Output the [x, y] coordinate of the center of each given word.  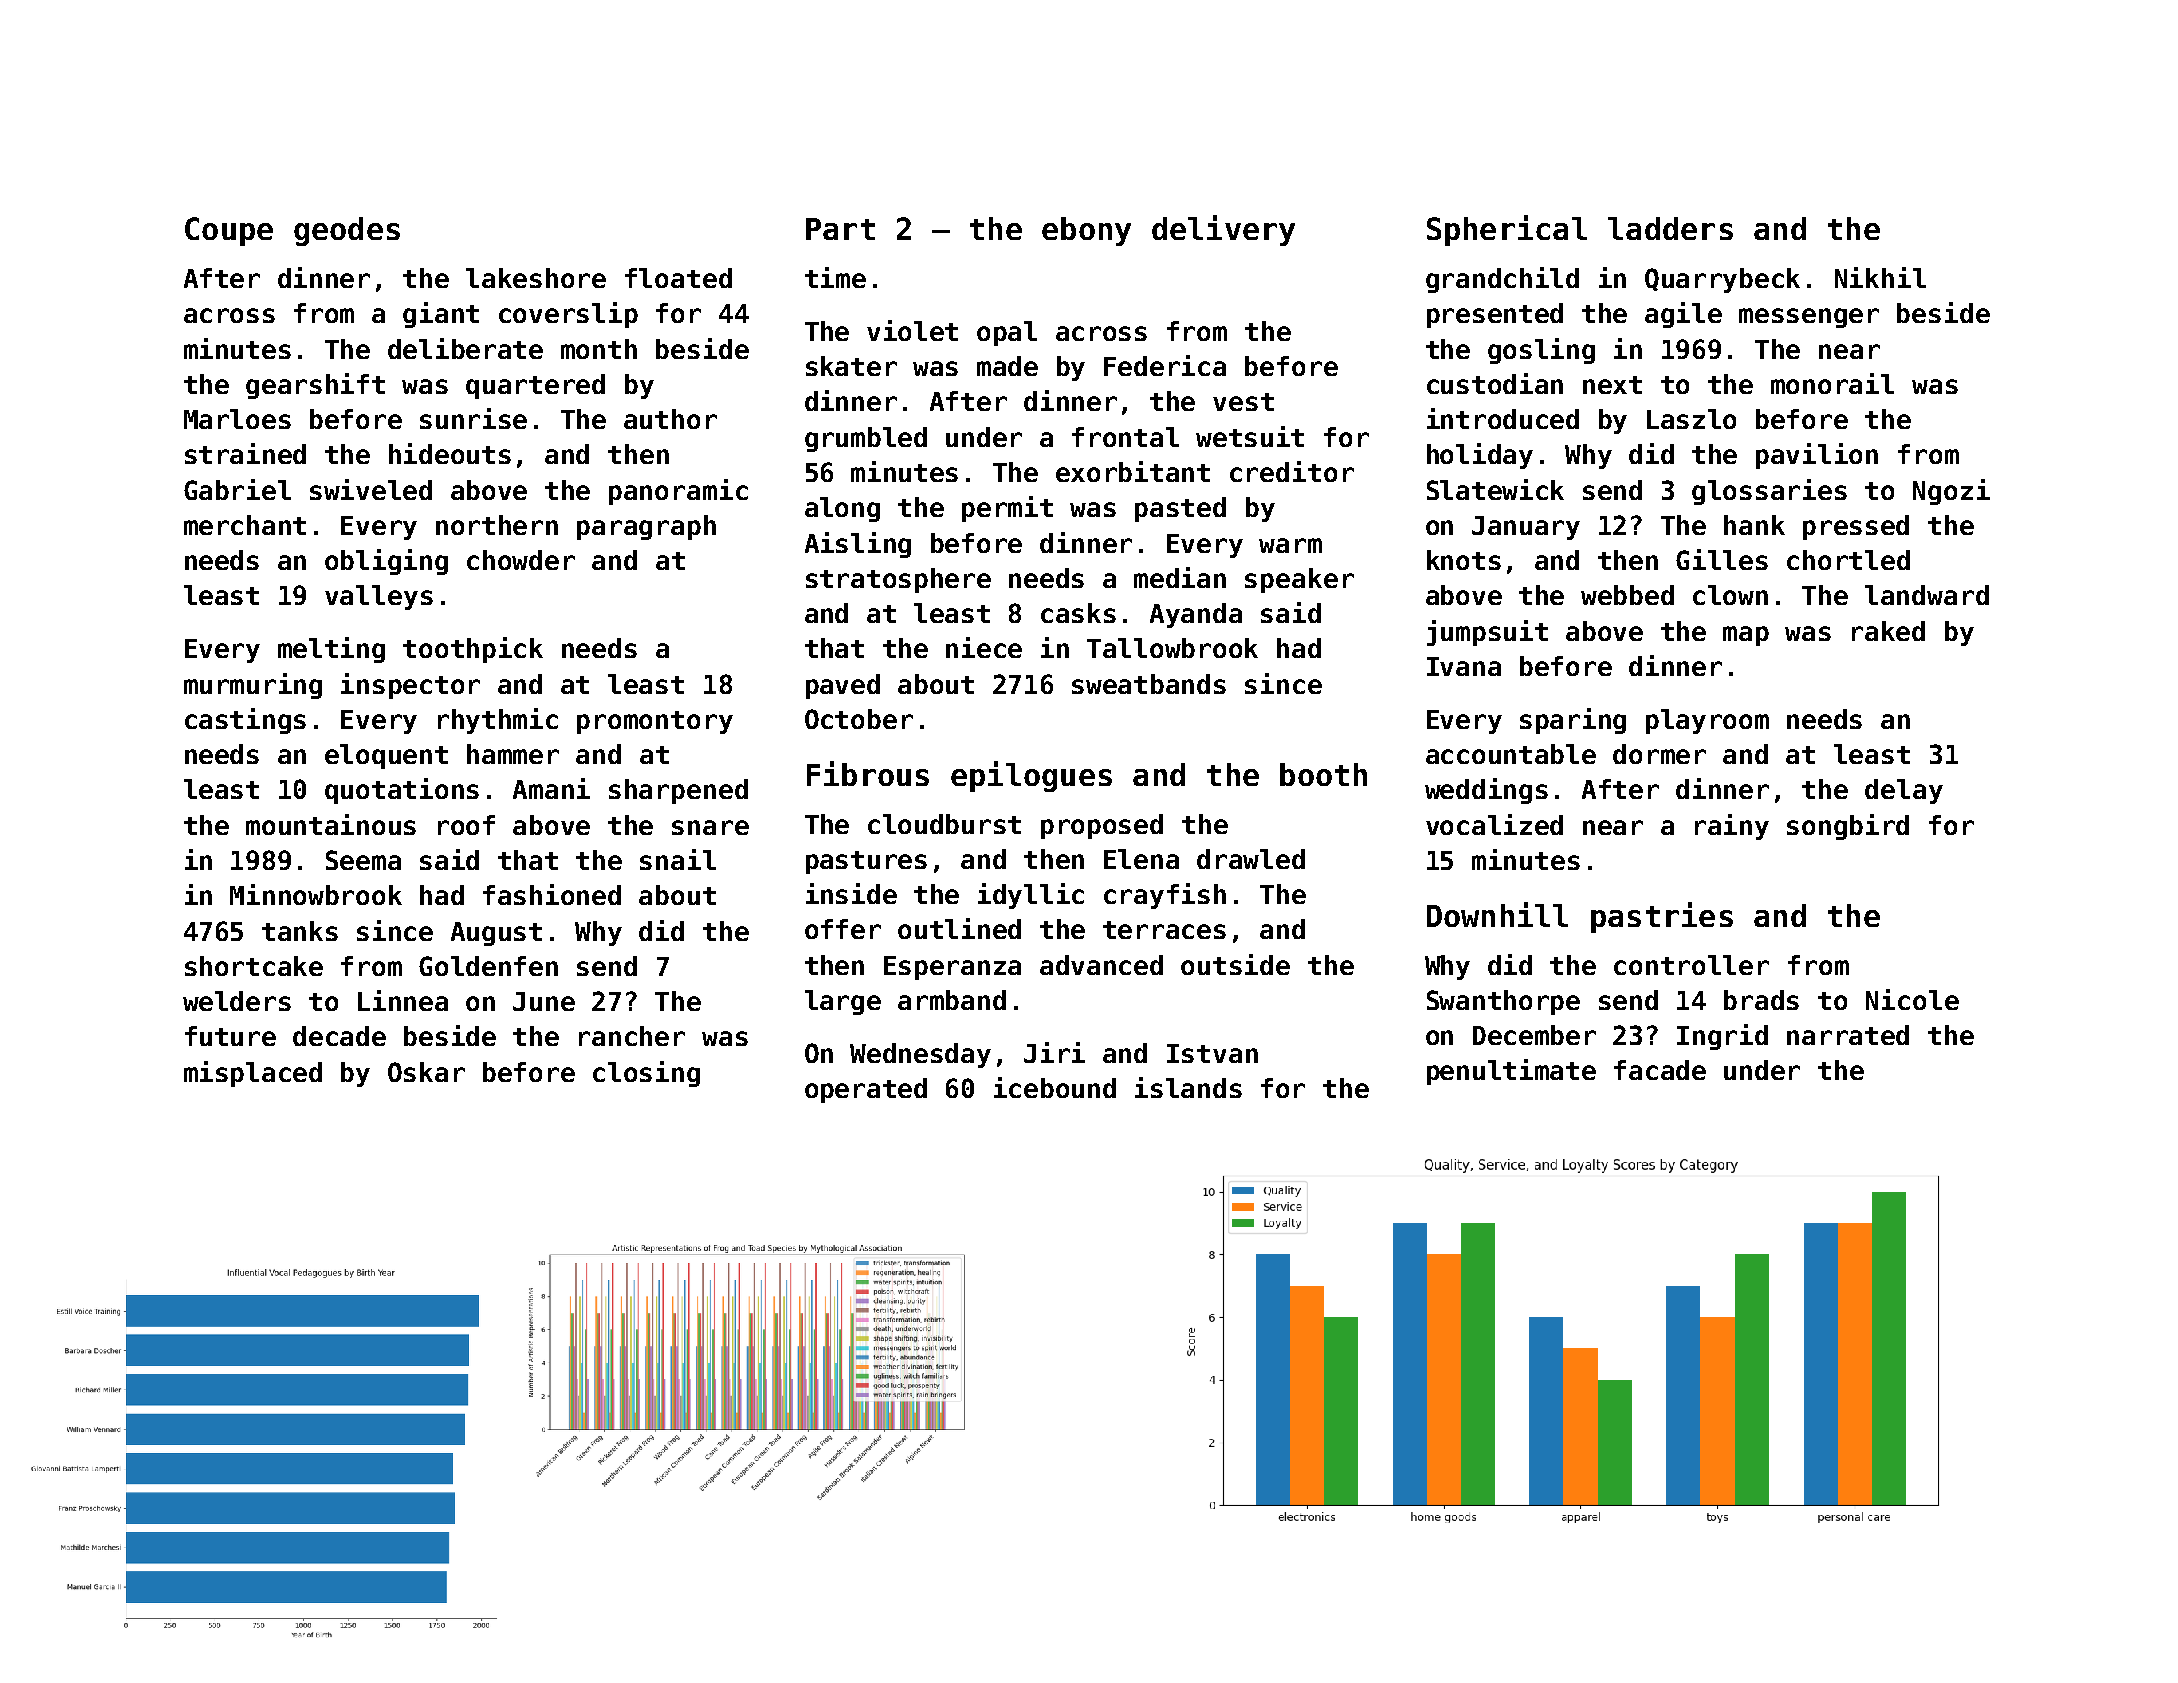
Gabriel [237, 489]
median [1180, 577]
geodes [347, 231]
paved [843, 686]
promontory [655, 722]
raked [1888, 631]
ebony [1086, 231]
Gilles [1722, 559]
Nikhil [1880, 277]
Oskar [426, 1072]
